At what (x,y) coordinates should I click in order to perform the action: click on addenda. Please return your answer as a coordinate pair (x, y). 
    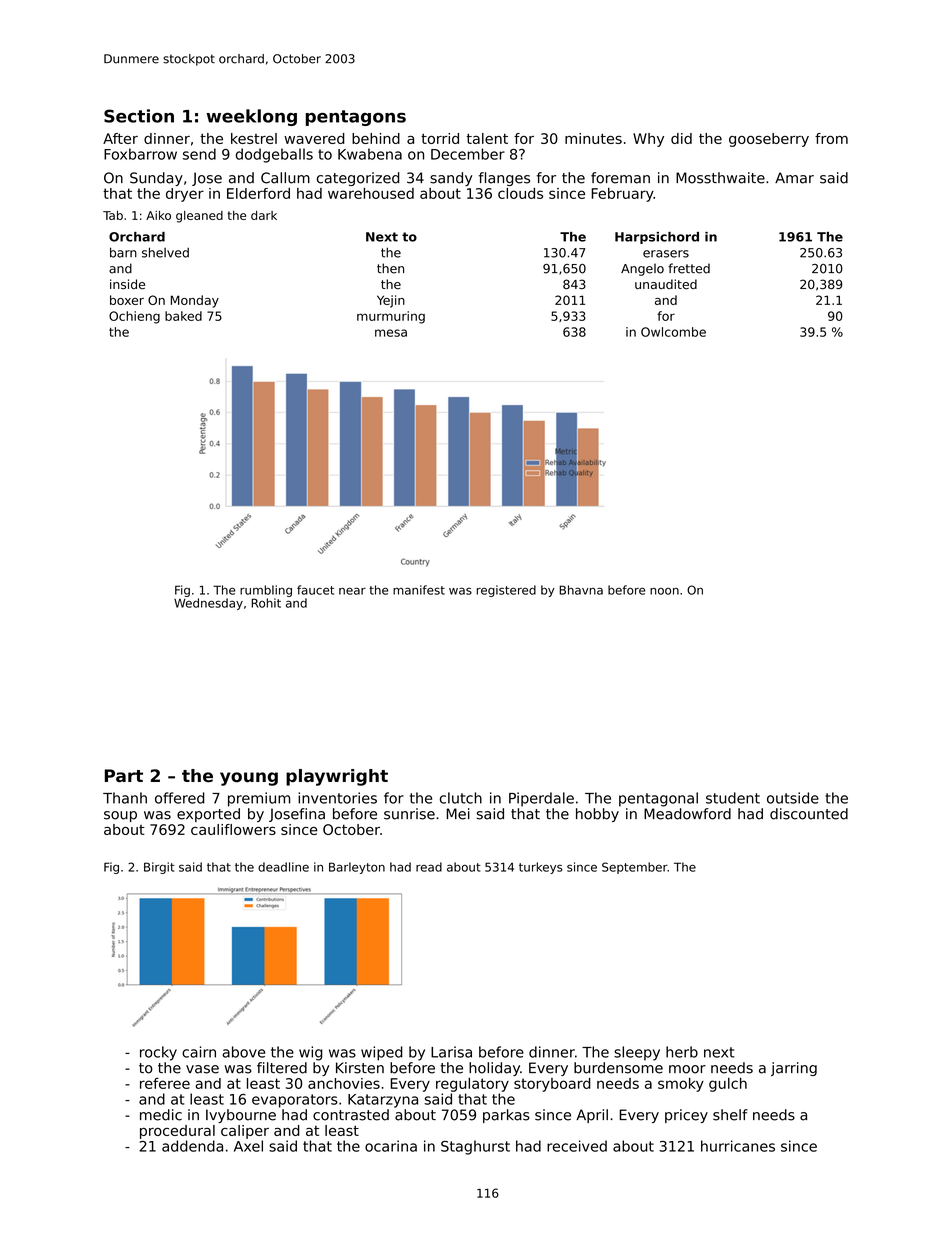
    Looking at the image, I should click on (192, 1146).
